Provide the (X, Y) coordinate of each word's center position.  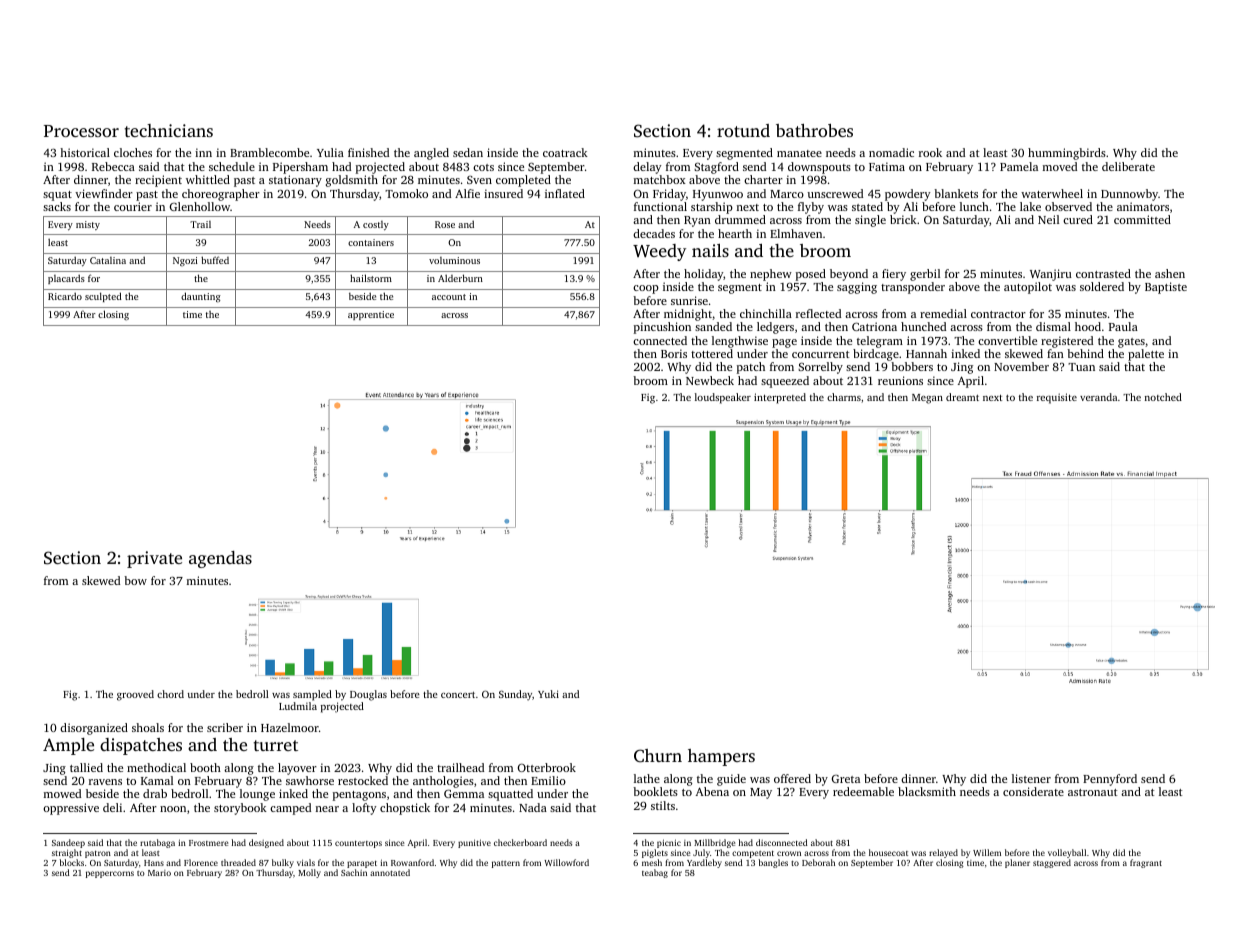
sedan (468, 152)
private (154, 559)
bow (135, 580)
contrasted (1103, 273)
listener (1031, 778)
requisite (1057, 398)
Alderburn (460, 278)
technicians (169, 130)
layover (297, 769)
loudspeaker (723, 398)
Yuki (548, 694)
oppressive (71, 809)
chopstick (405, 809)
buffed (215, 260)
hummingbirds (1067, 154)
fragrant (1146, 863)
